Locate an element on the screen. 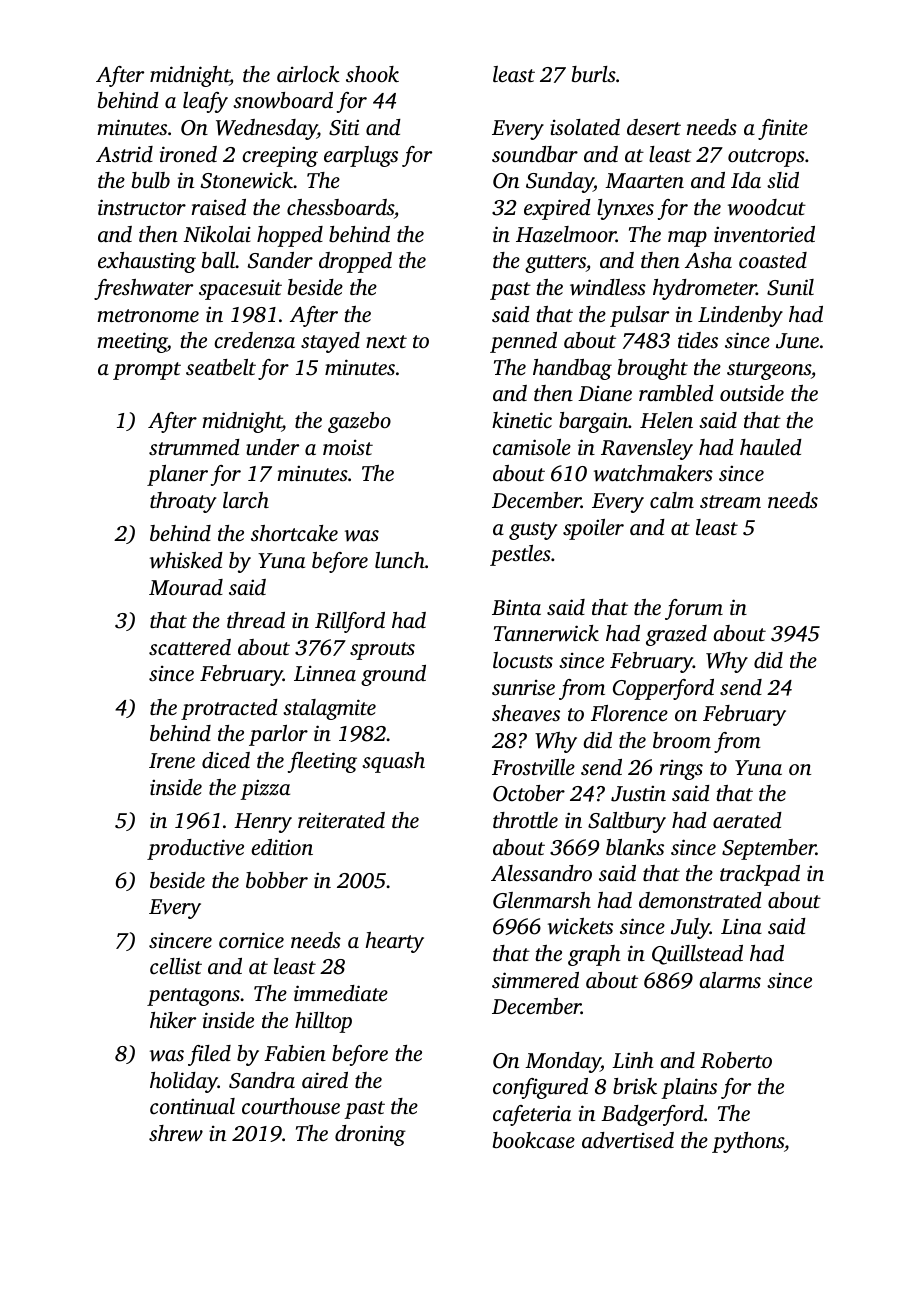 This screenshot has height=1311, width=924. map is located at coordinates (687, 239).
